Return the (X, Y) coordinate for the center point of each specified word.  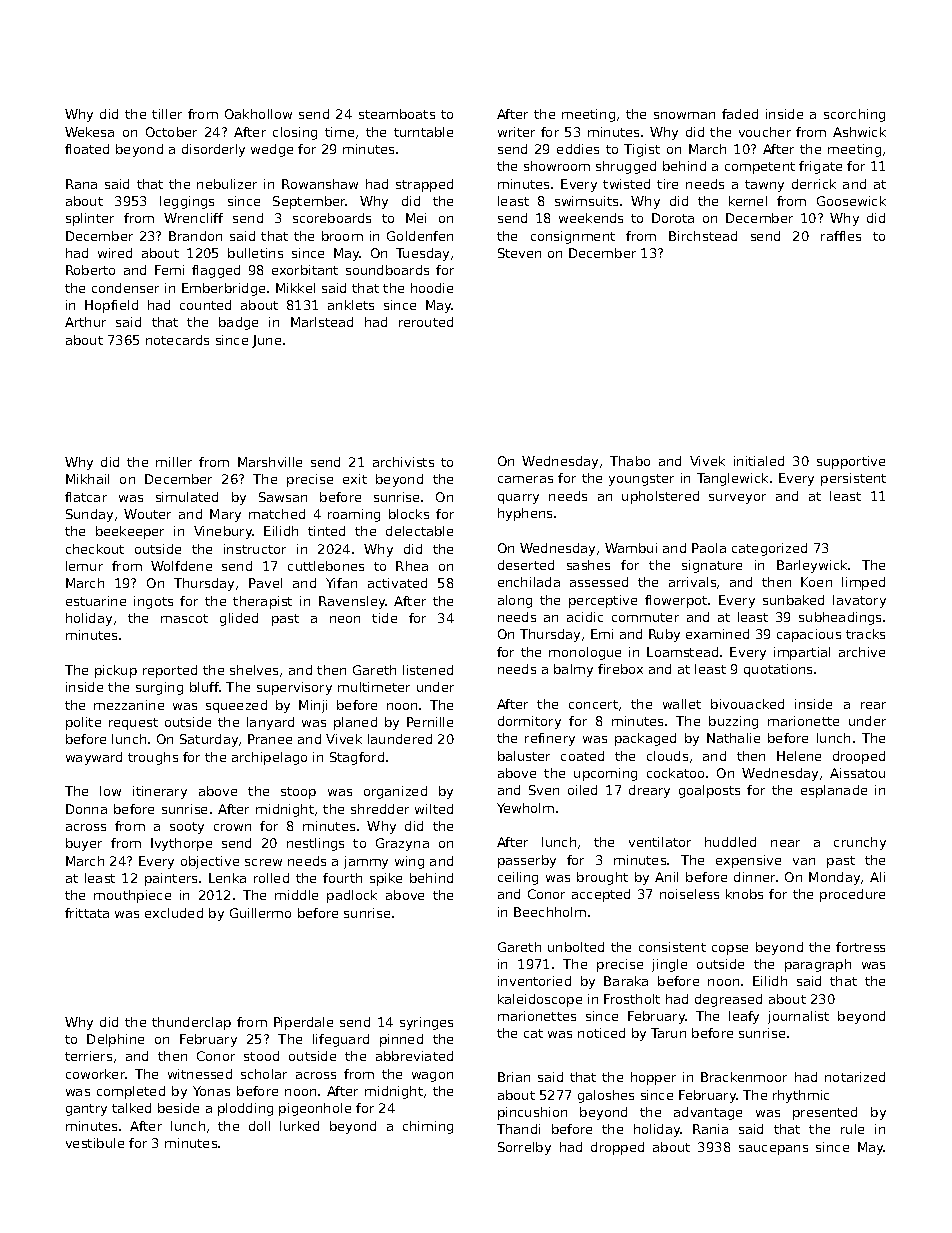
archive (862, 652)
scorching (854, 115)
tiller (167, 114)
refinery (550, 739)
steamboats (397, 114)
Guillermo (260, 913)
